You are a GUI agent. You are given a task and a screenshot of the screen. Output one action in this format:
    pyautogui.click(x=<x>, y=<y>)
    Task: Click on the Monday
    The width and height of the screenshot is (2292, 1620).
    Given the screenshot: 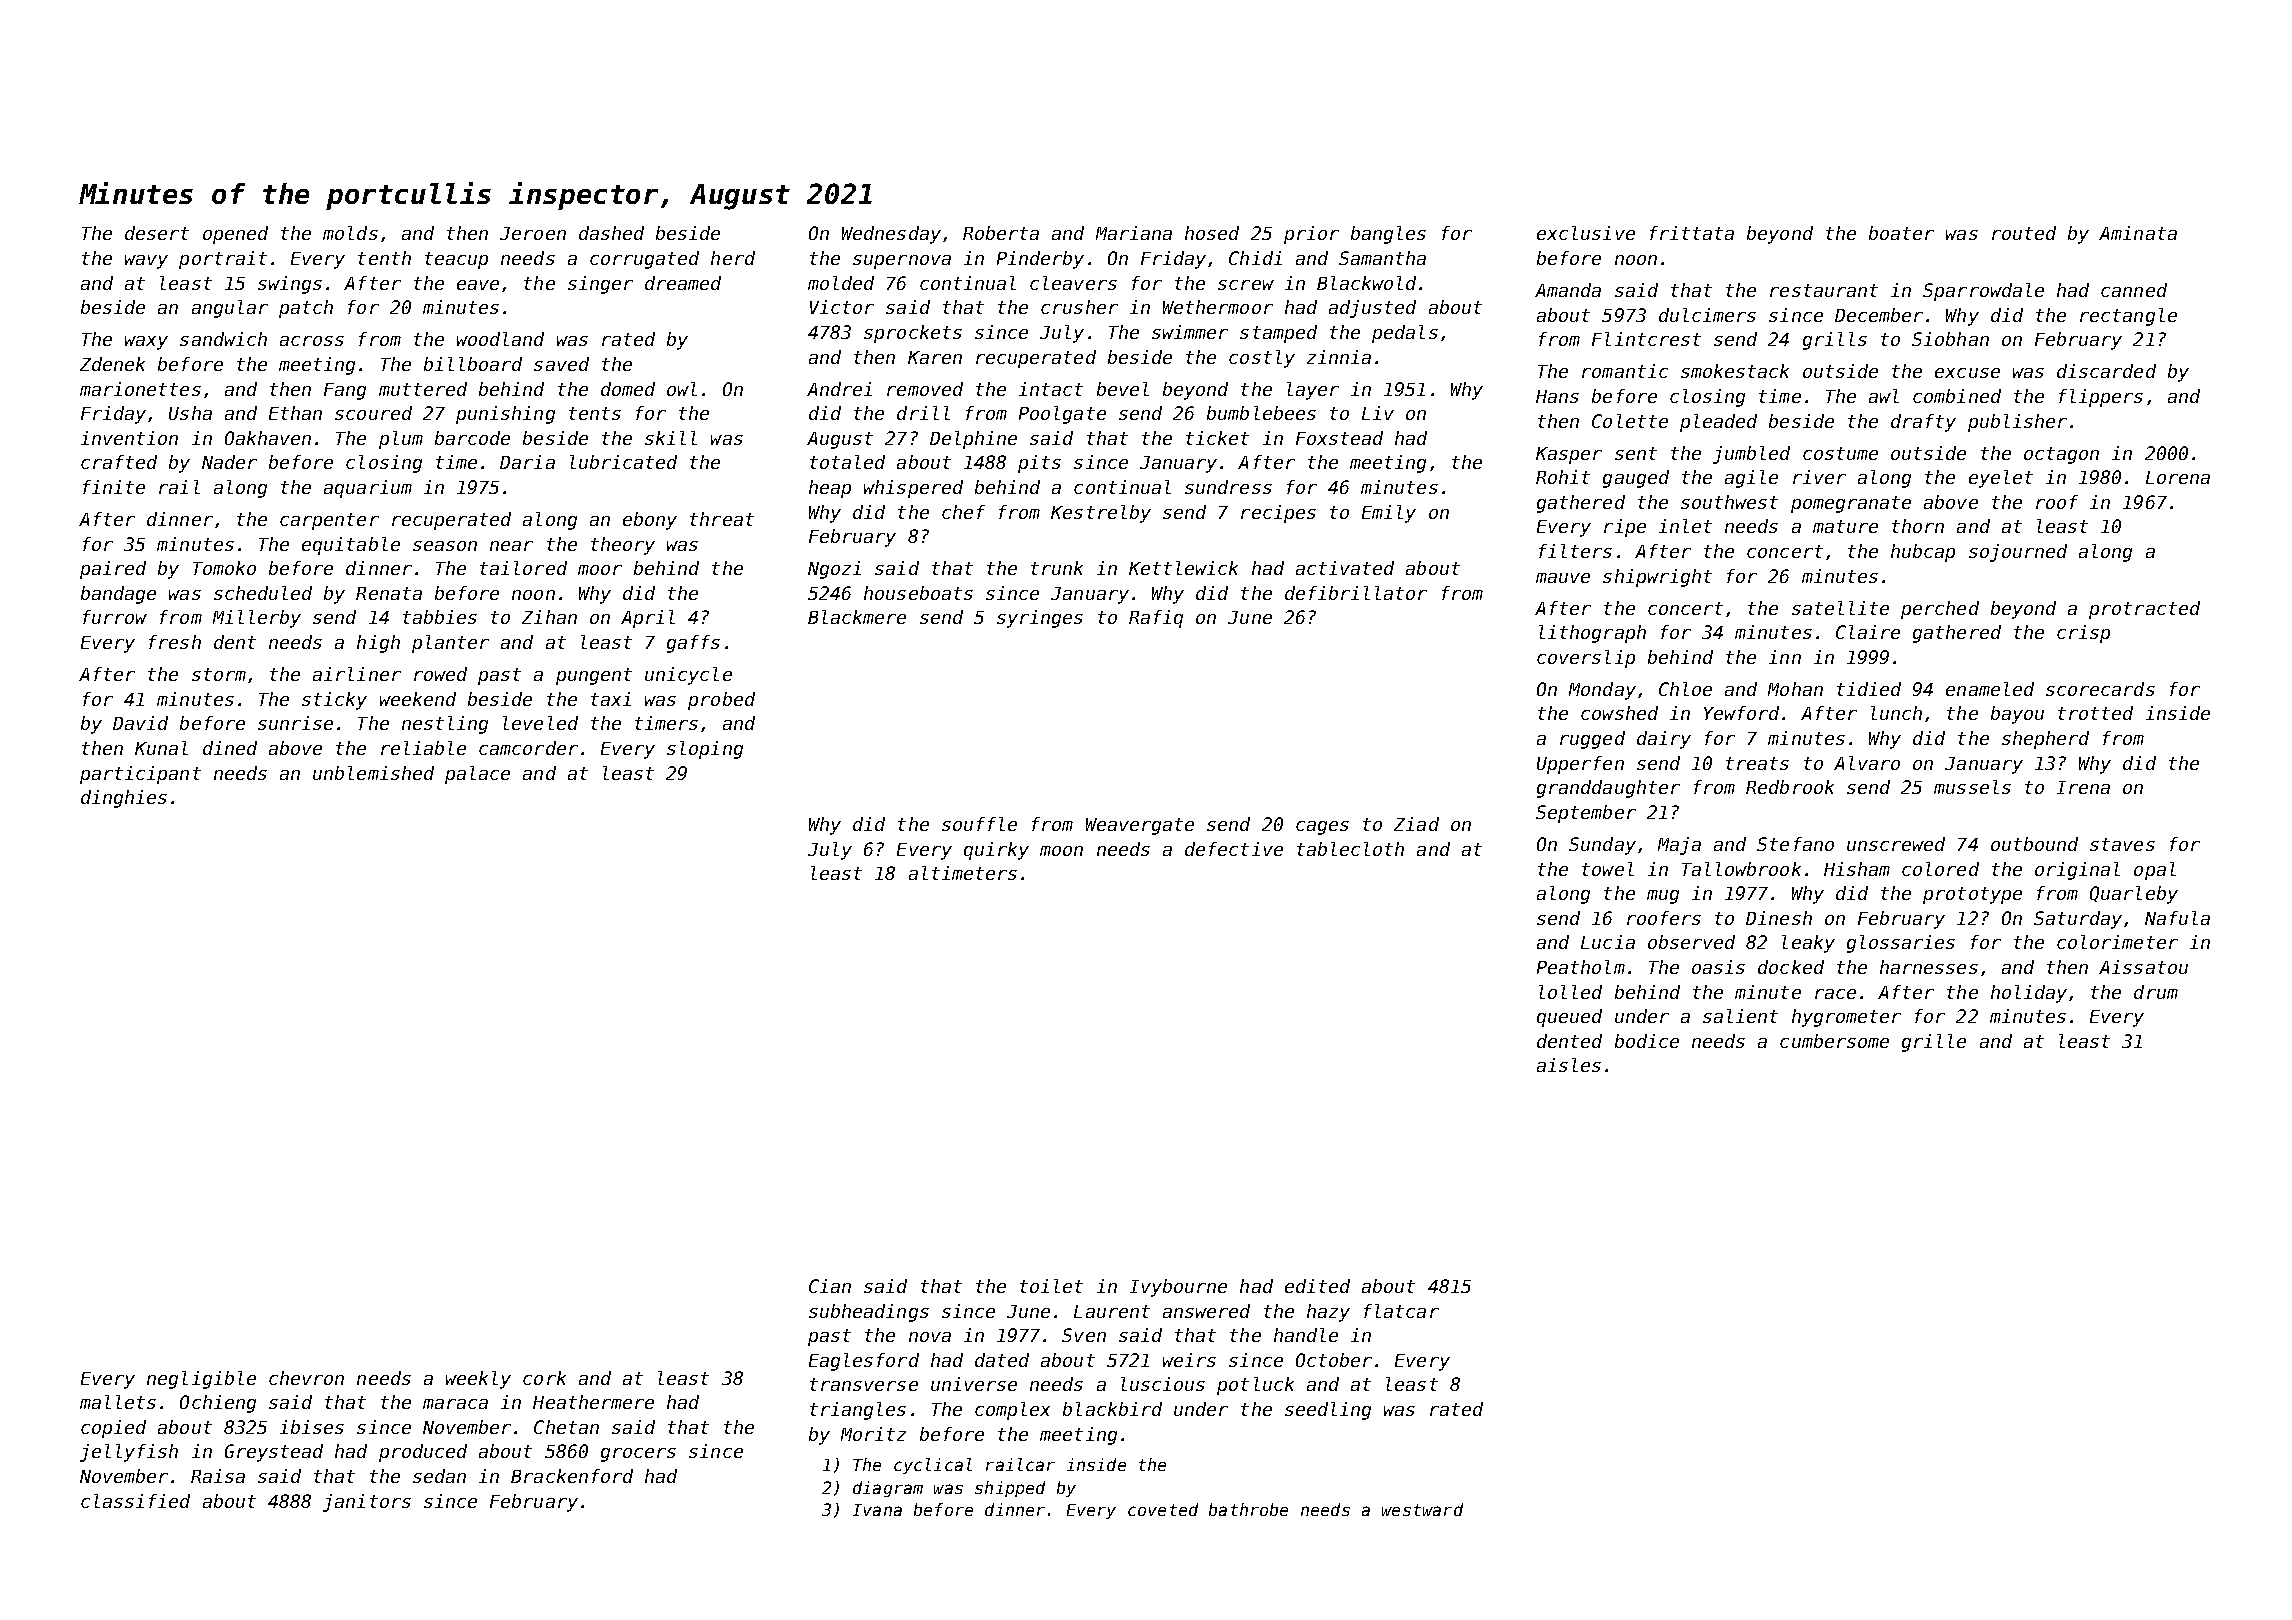 What is the action you would take?
    pyautogui.click(x=1602, y=691)
